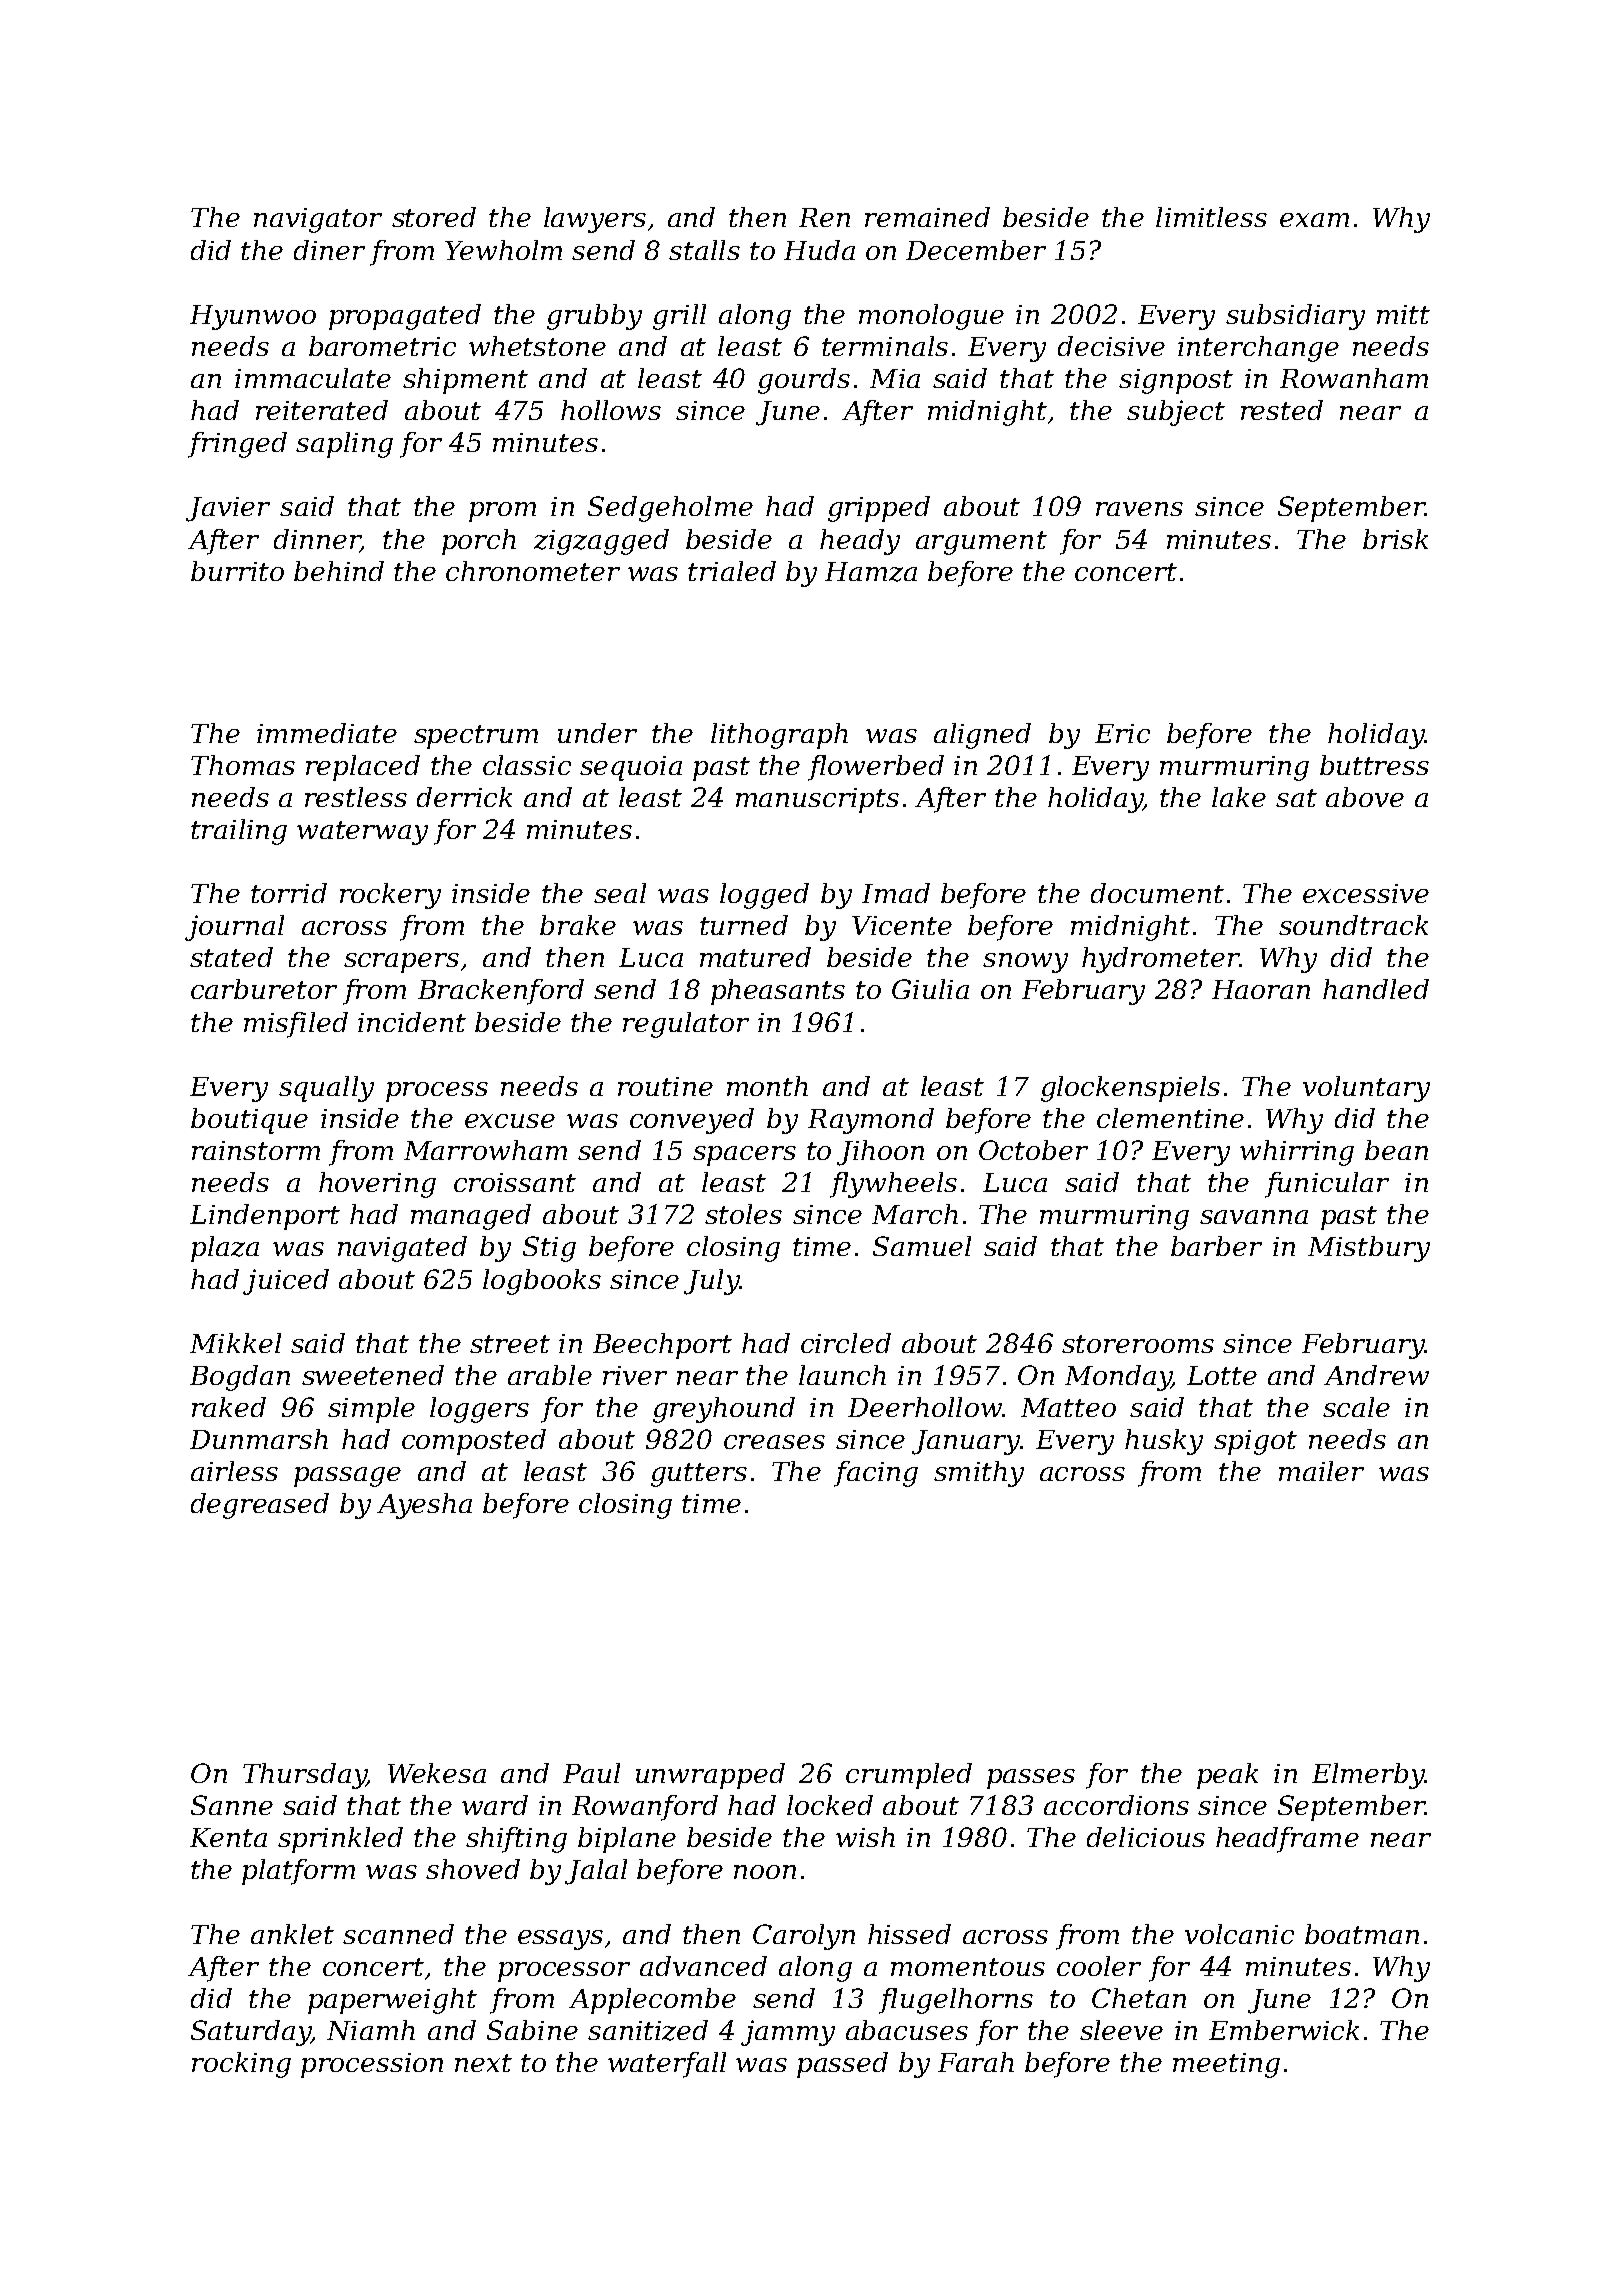  What do you see at coordinates (318, 220) in the page?
I see `navigator` at bounding box center [318, 220].
